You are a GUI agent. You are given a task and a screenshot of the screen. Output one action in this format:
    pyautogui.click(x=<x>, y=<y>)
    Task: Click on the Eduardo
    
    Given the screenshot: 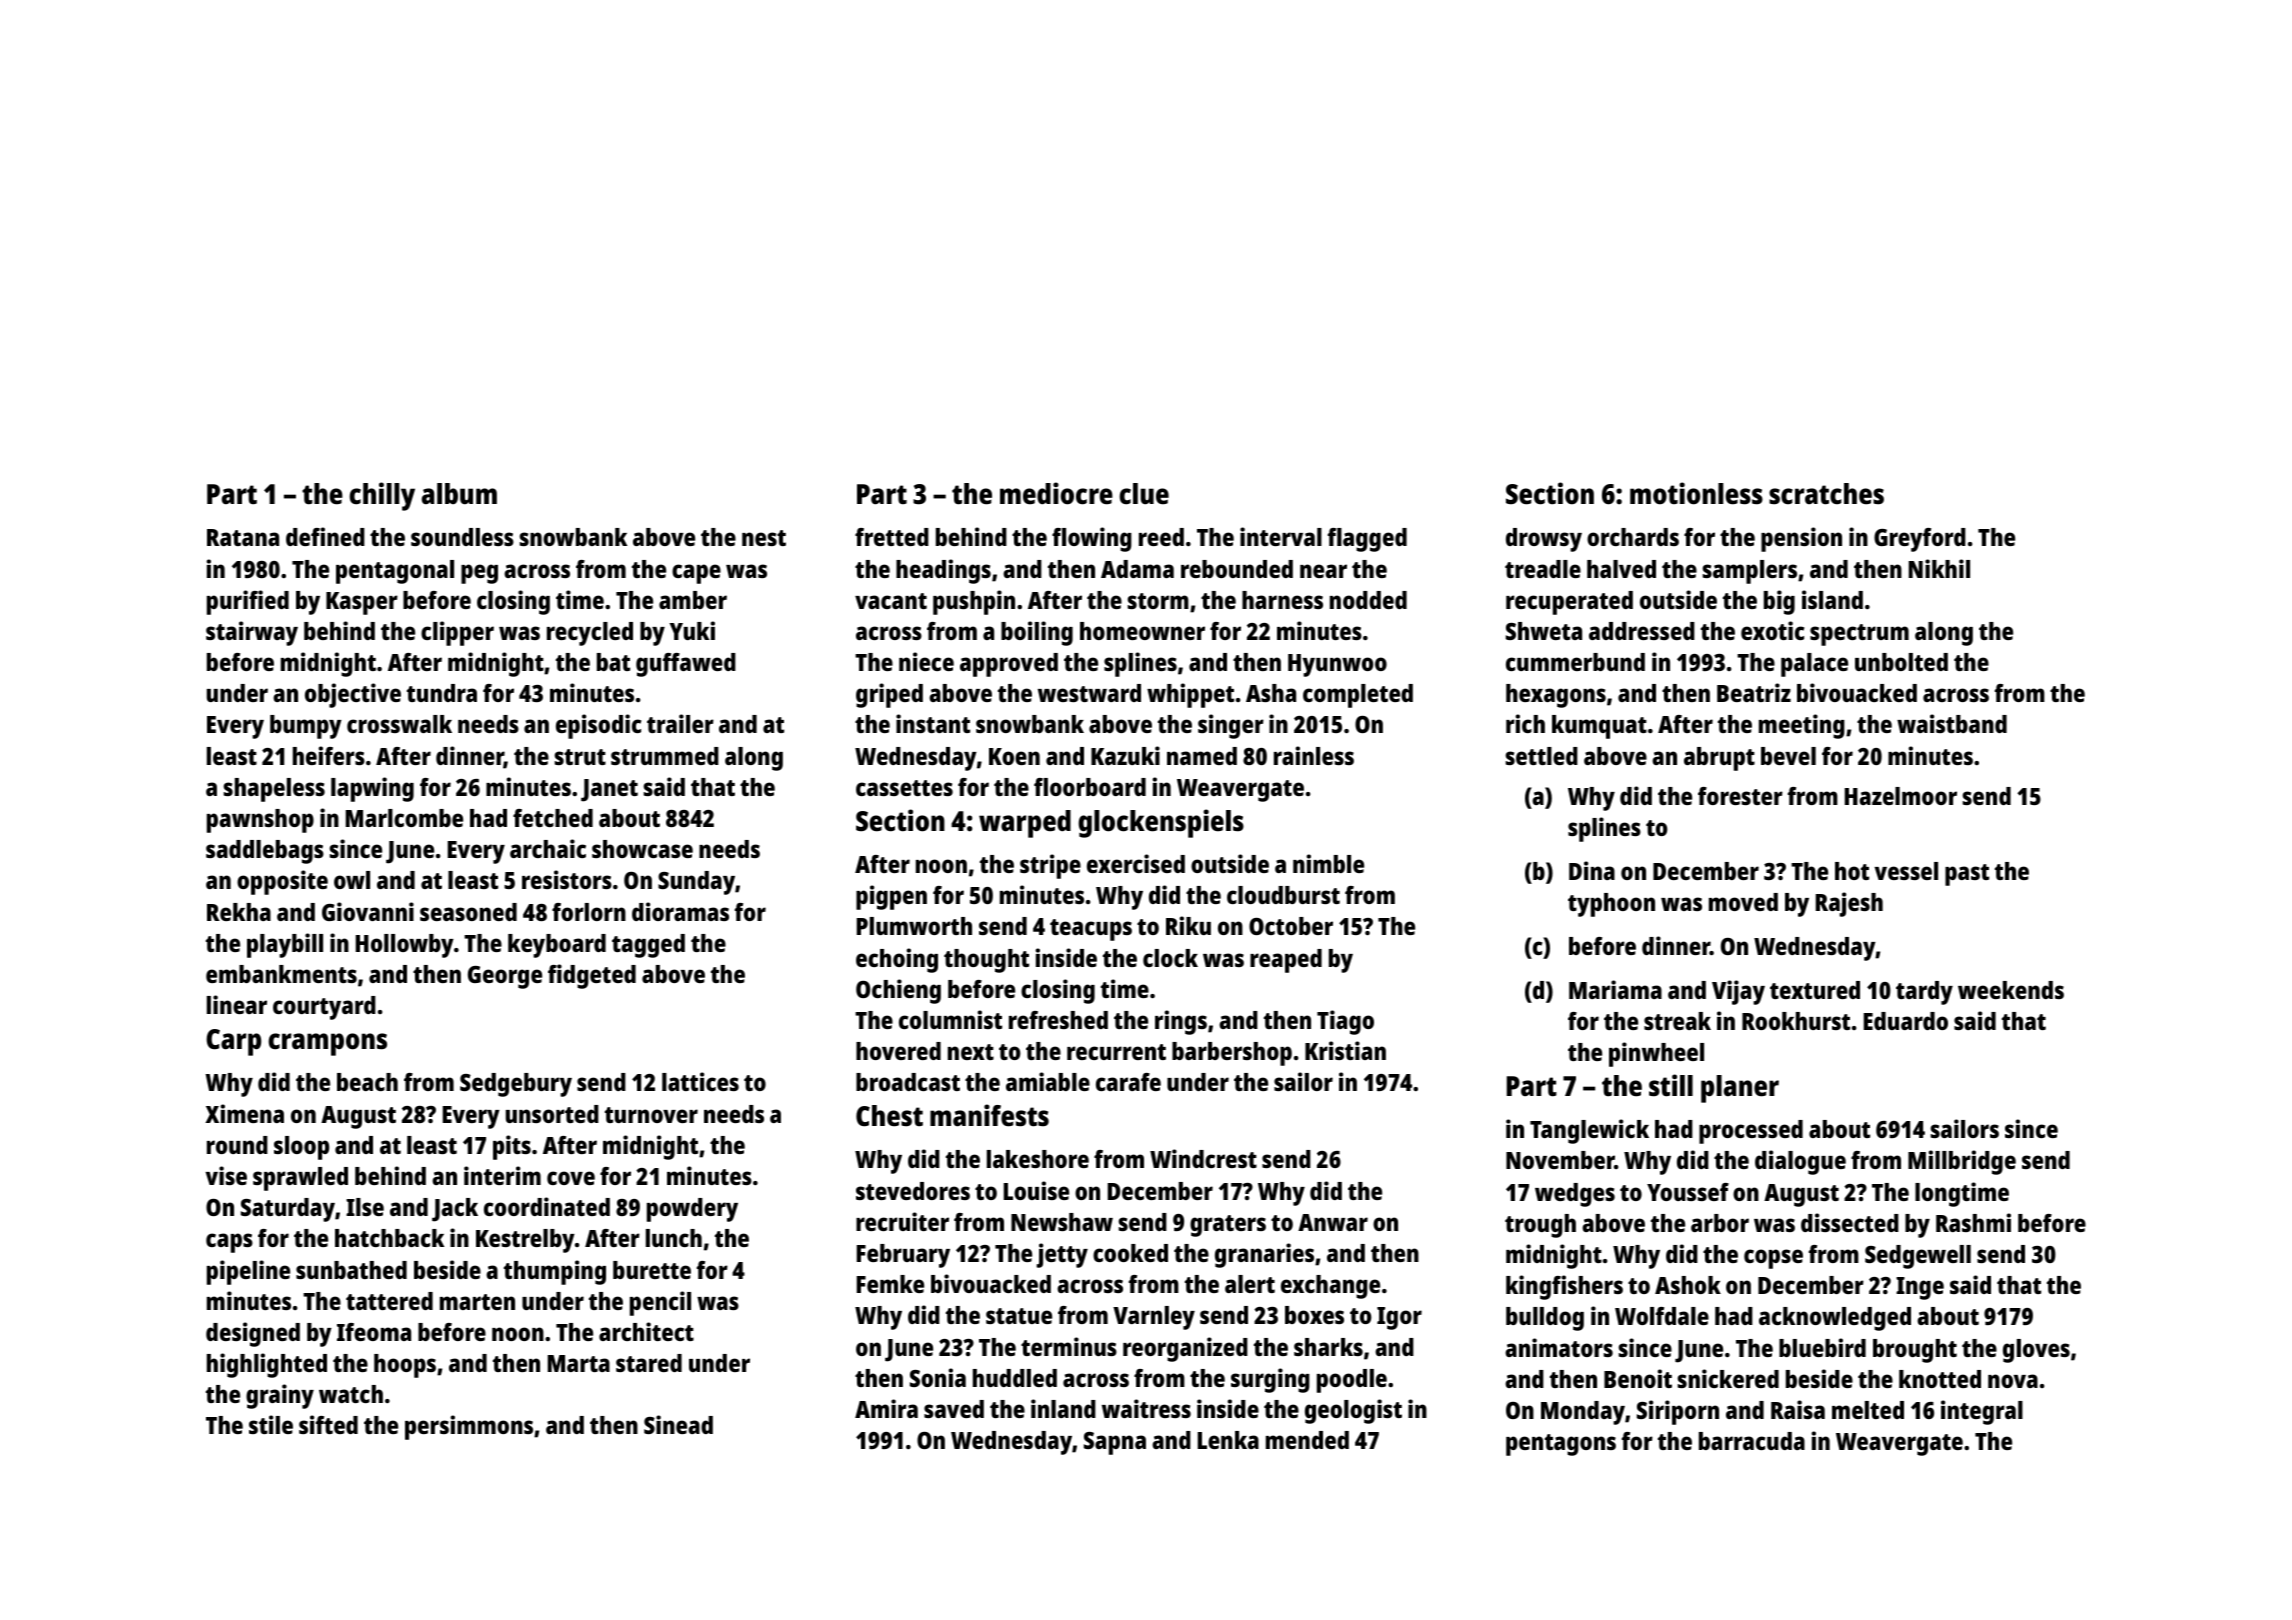 What is the action you would take?
    pyautogui.click(x=1906, y=1021)
